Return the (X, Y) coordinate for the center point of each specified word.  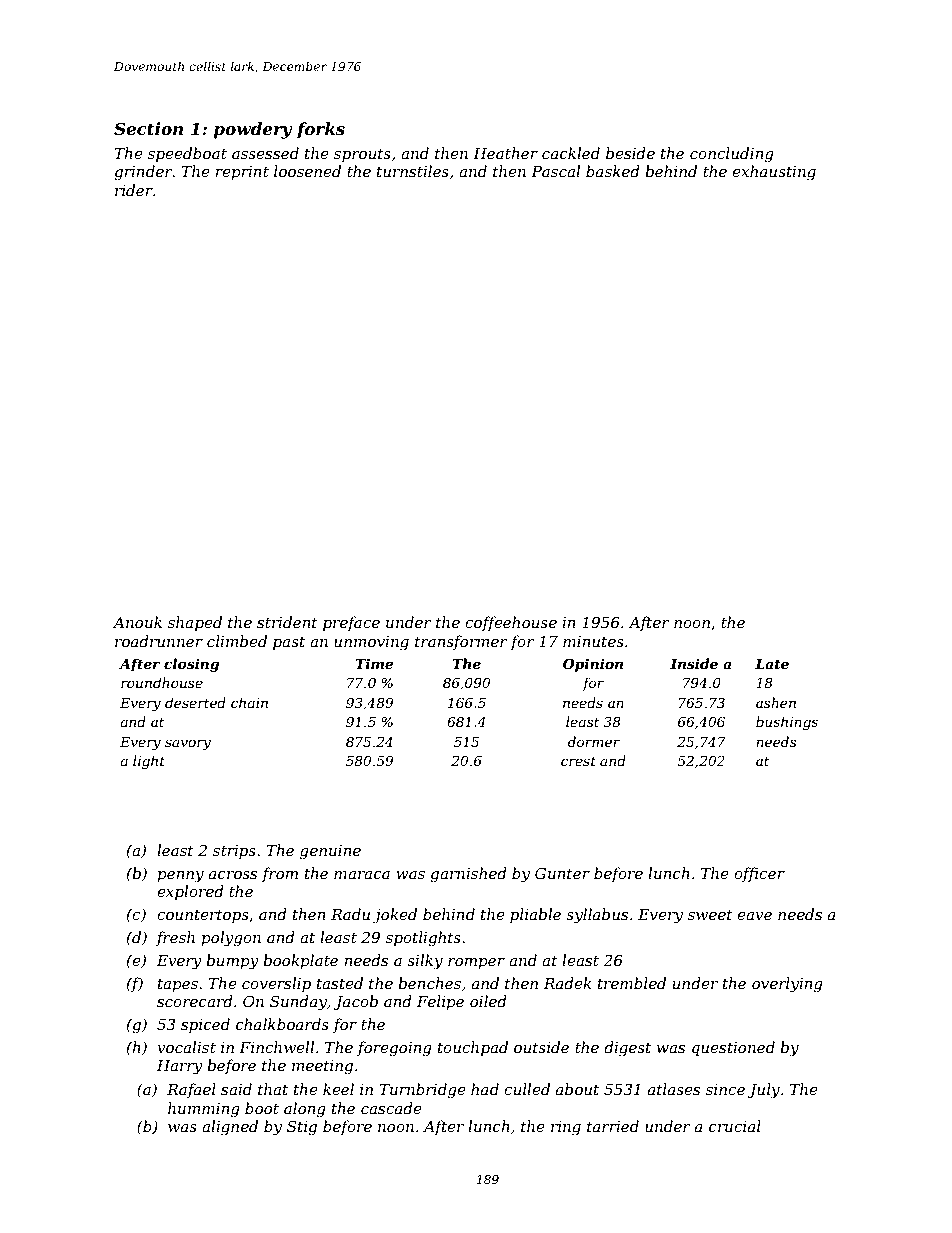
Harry (180, 1067)
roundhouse (162, 682)
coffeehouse (511, 623)
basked (613, 171)
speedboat (187, 154)
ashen (776, 702)
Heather (505, 153)
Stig (302, 1128)
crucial (735, 1126)
